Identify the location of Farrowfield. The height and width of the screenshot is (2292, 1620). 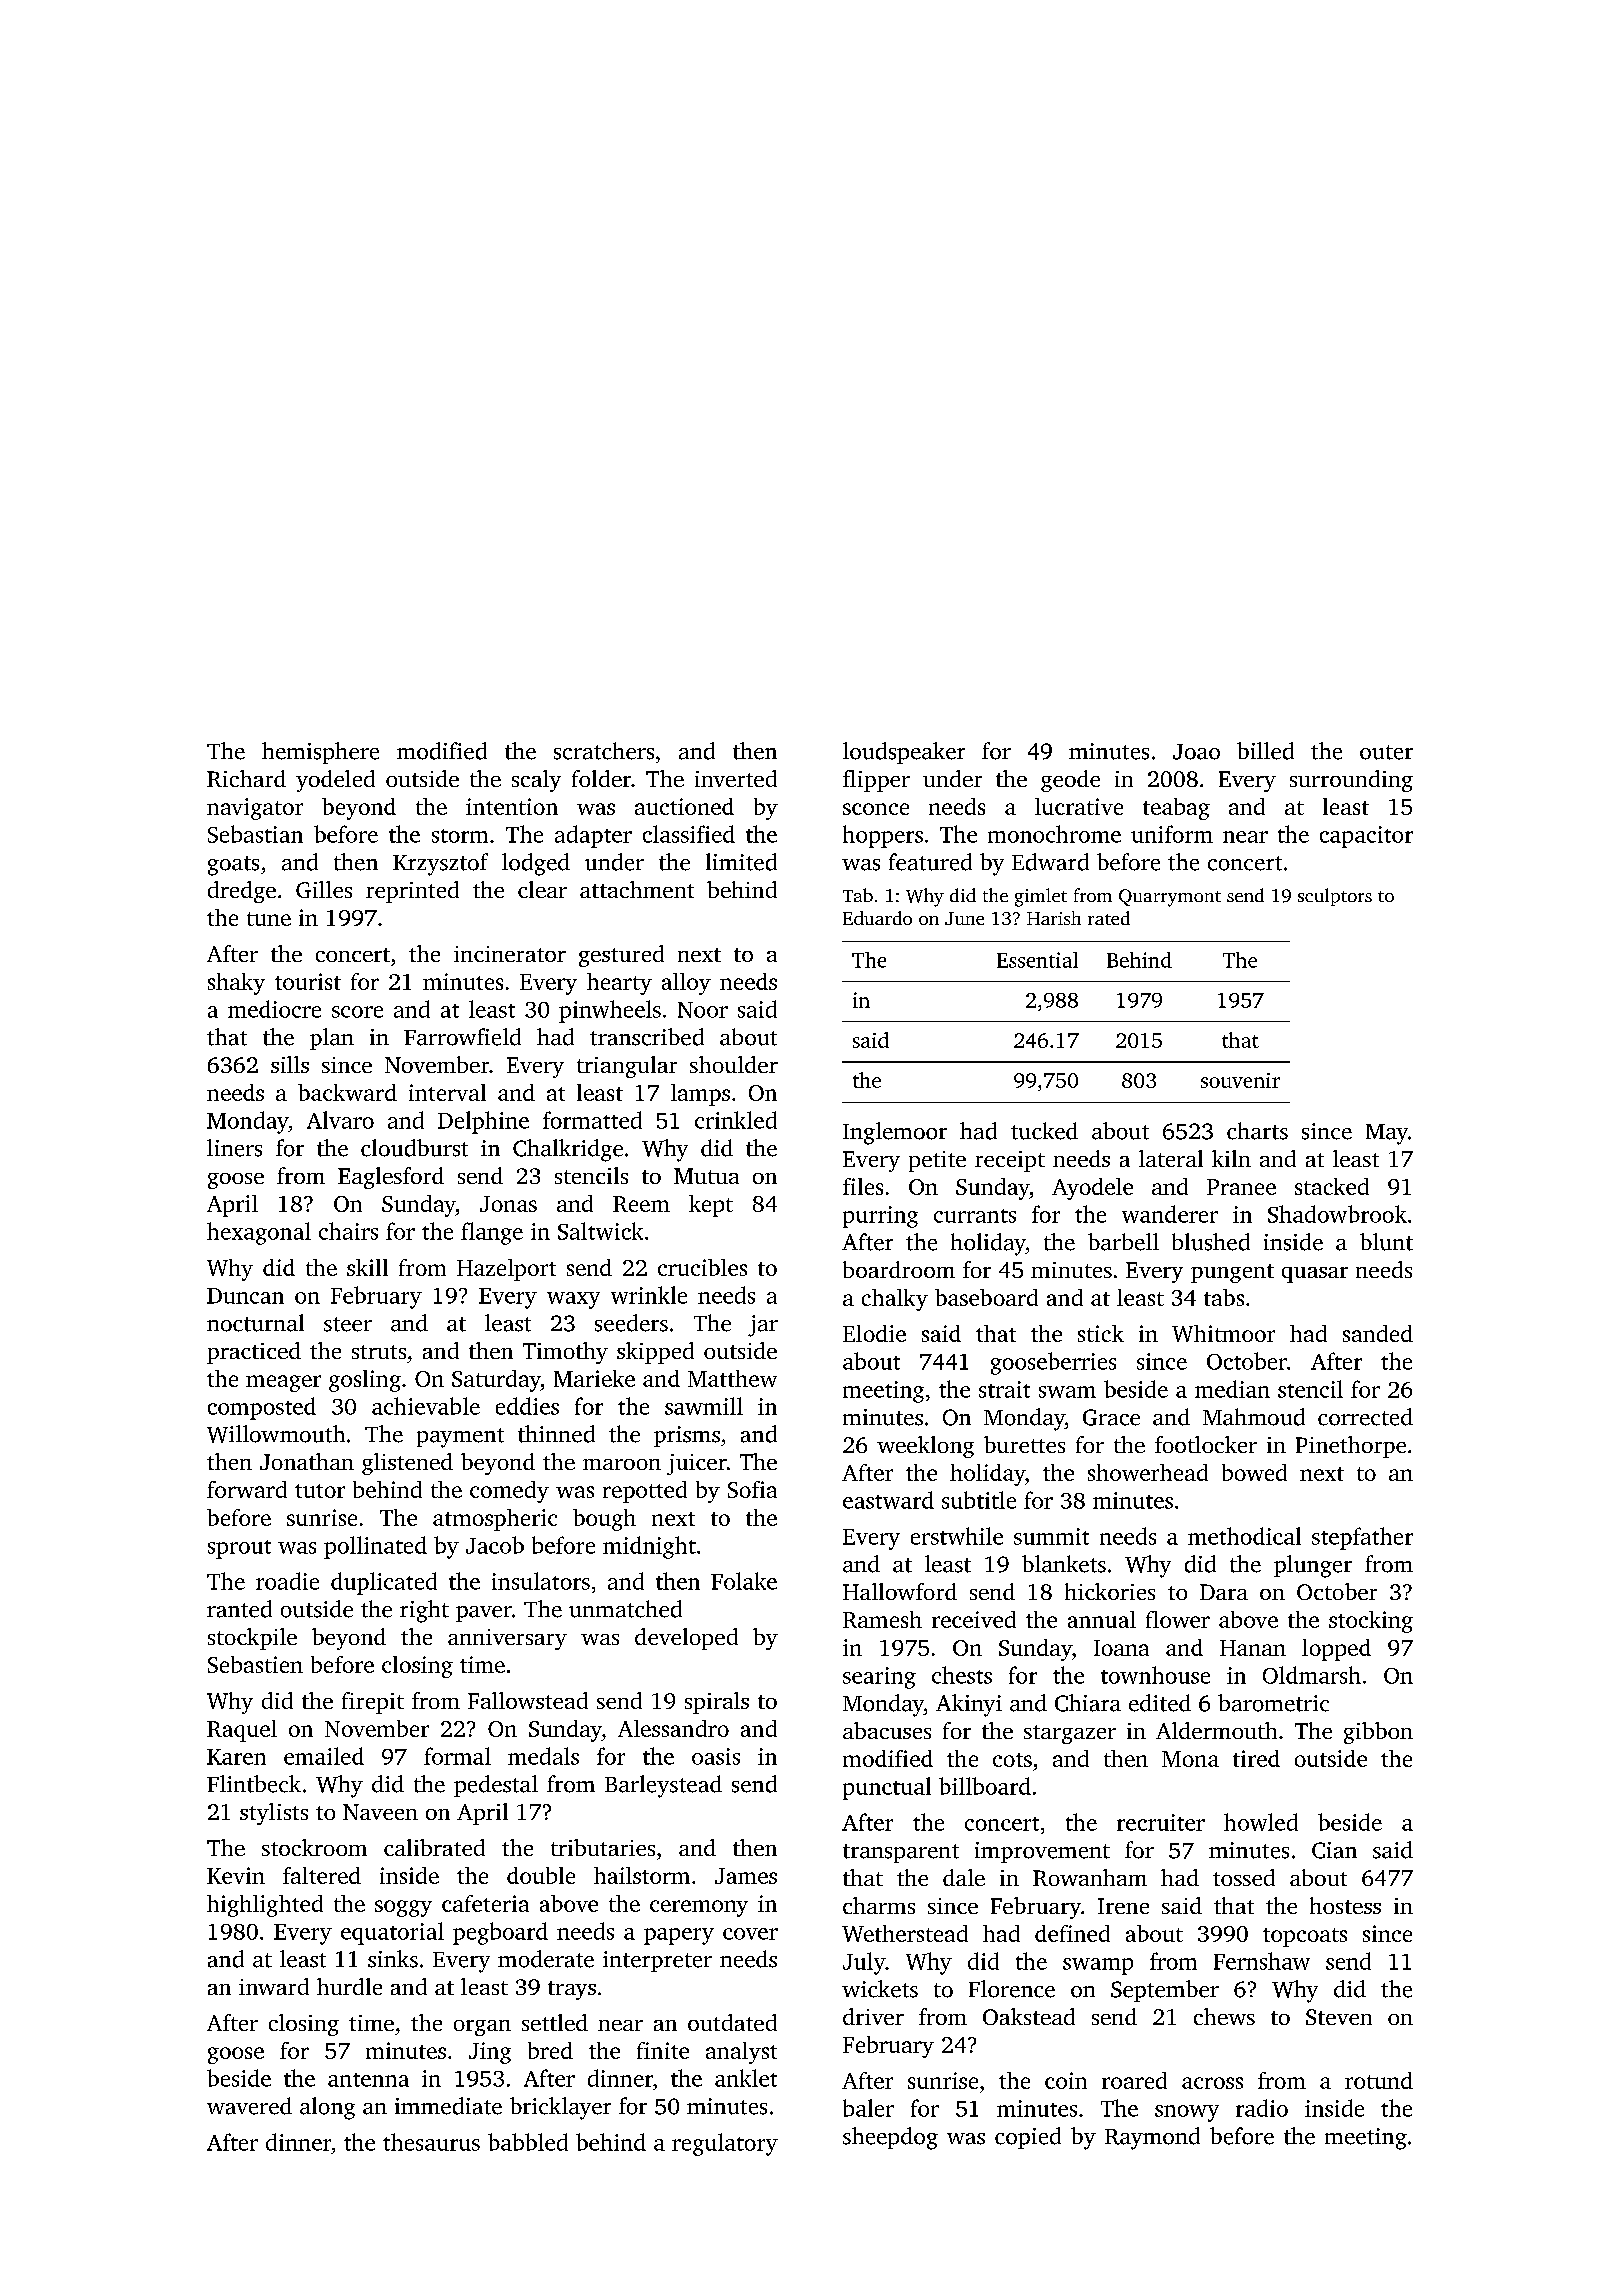
(462, 1037).
